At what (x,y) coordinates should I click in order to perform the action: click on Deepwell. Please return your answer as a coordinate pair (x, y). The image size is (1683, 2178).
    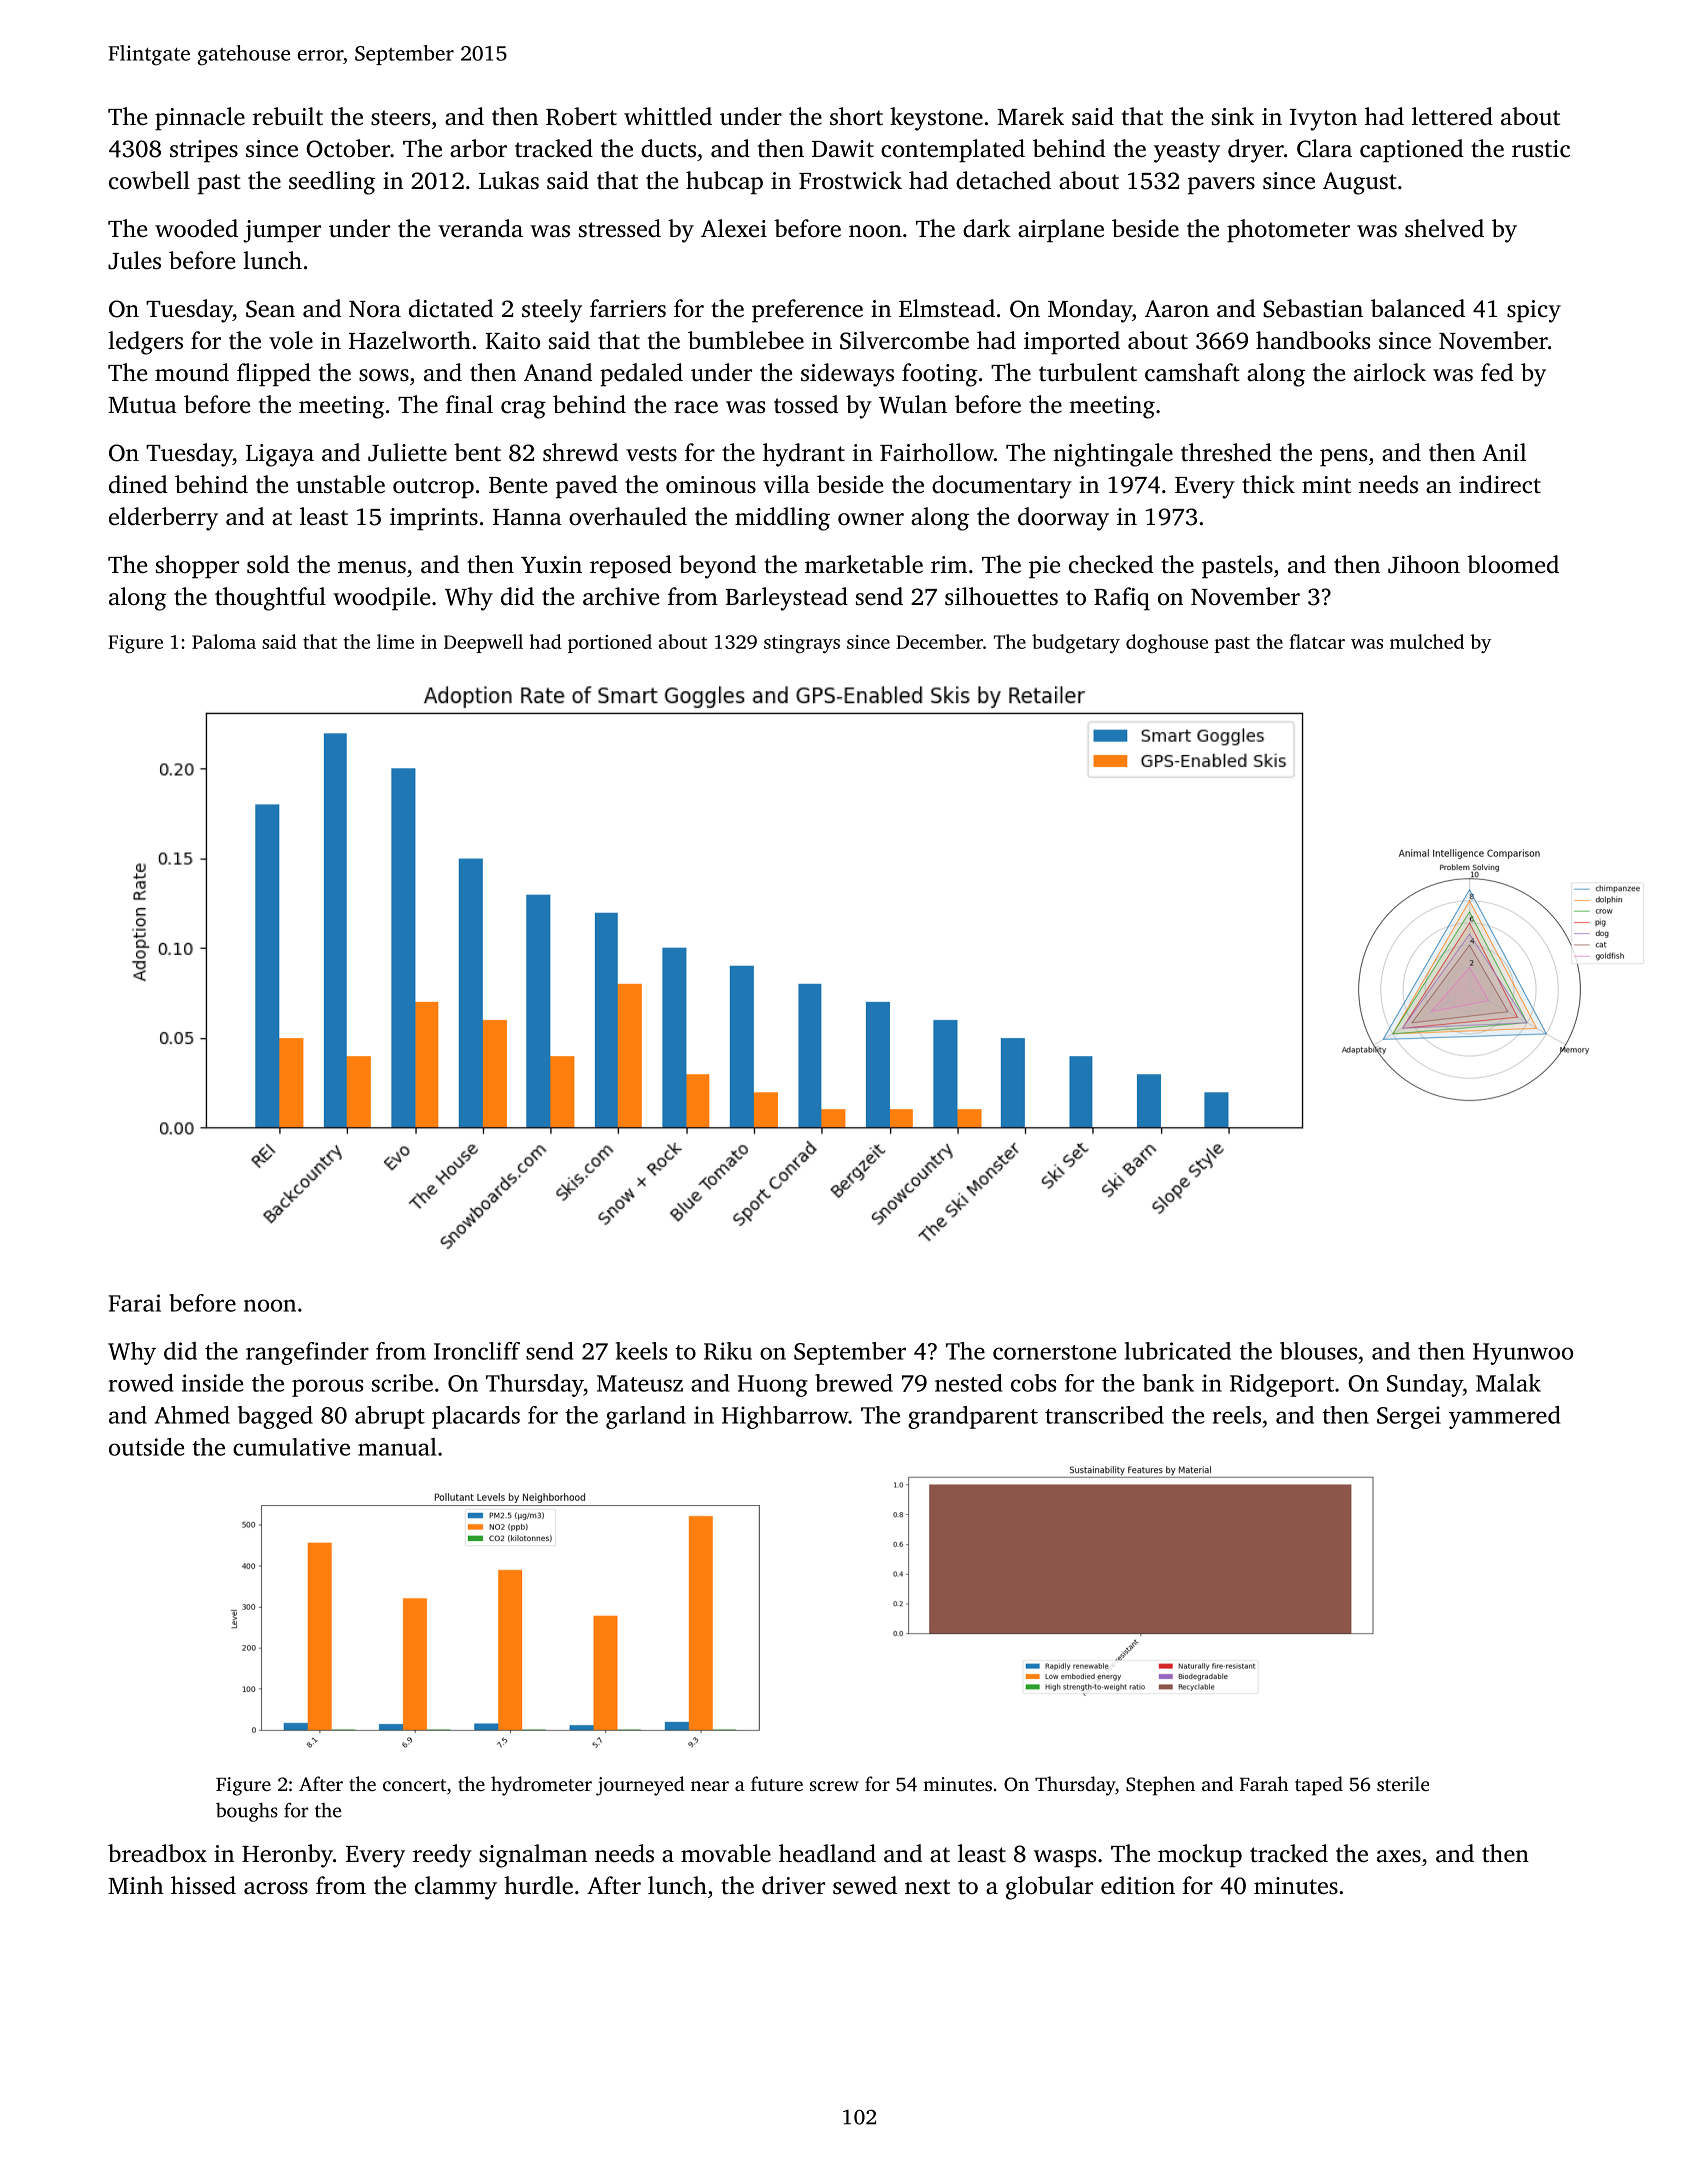
    Looking at the image, I should click on (483, 643).
